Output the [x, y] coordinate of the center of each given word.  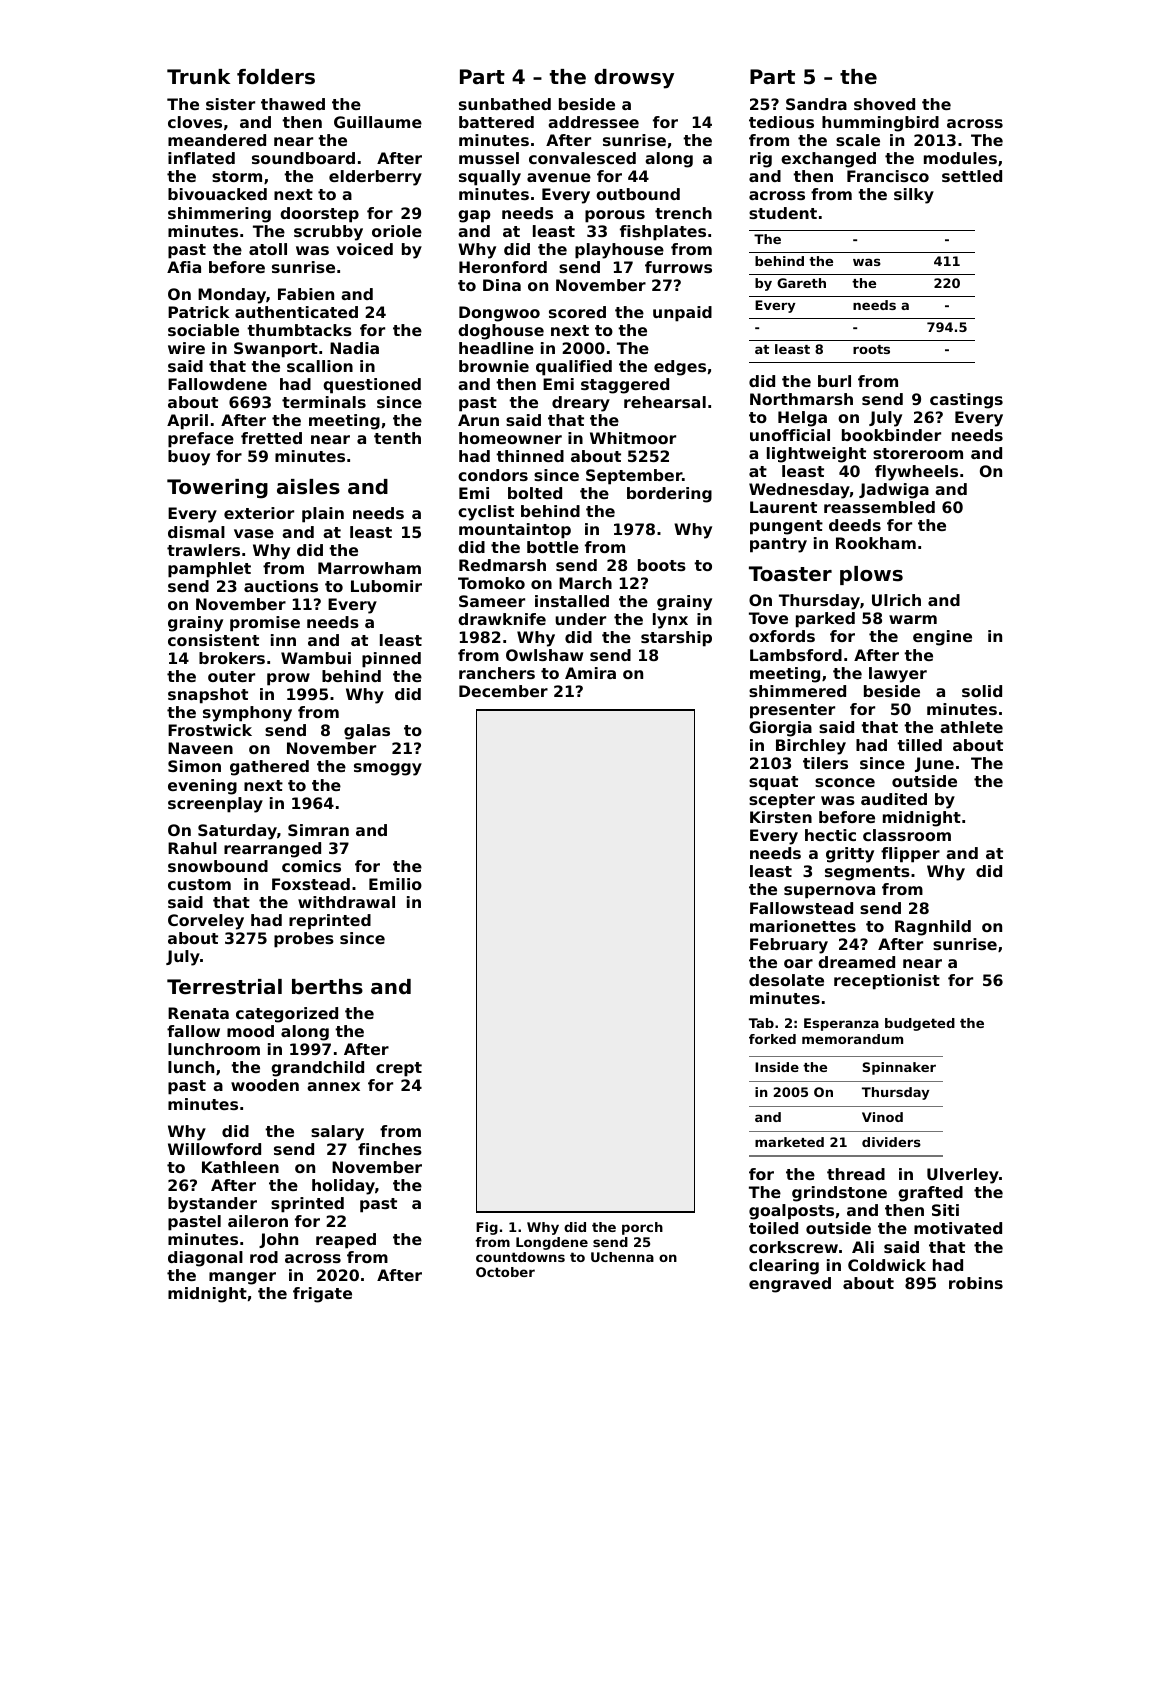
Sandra [816, 104]
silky [914, 196]
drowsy [634, 79]
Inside [777, 1067]
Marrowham [369, 568]
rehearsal [665, 402]
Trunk [198, 76]
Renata [198, 1013]
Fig [487, 1228]
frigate [322, 1295]
